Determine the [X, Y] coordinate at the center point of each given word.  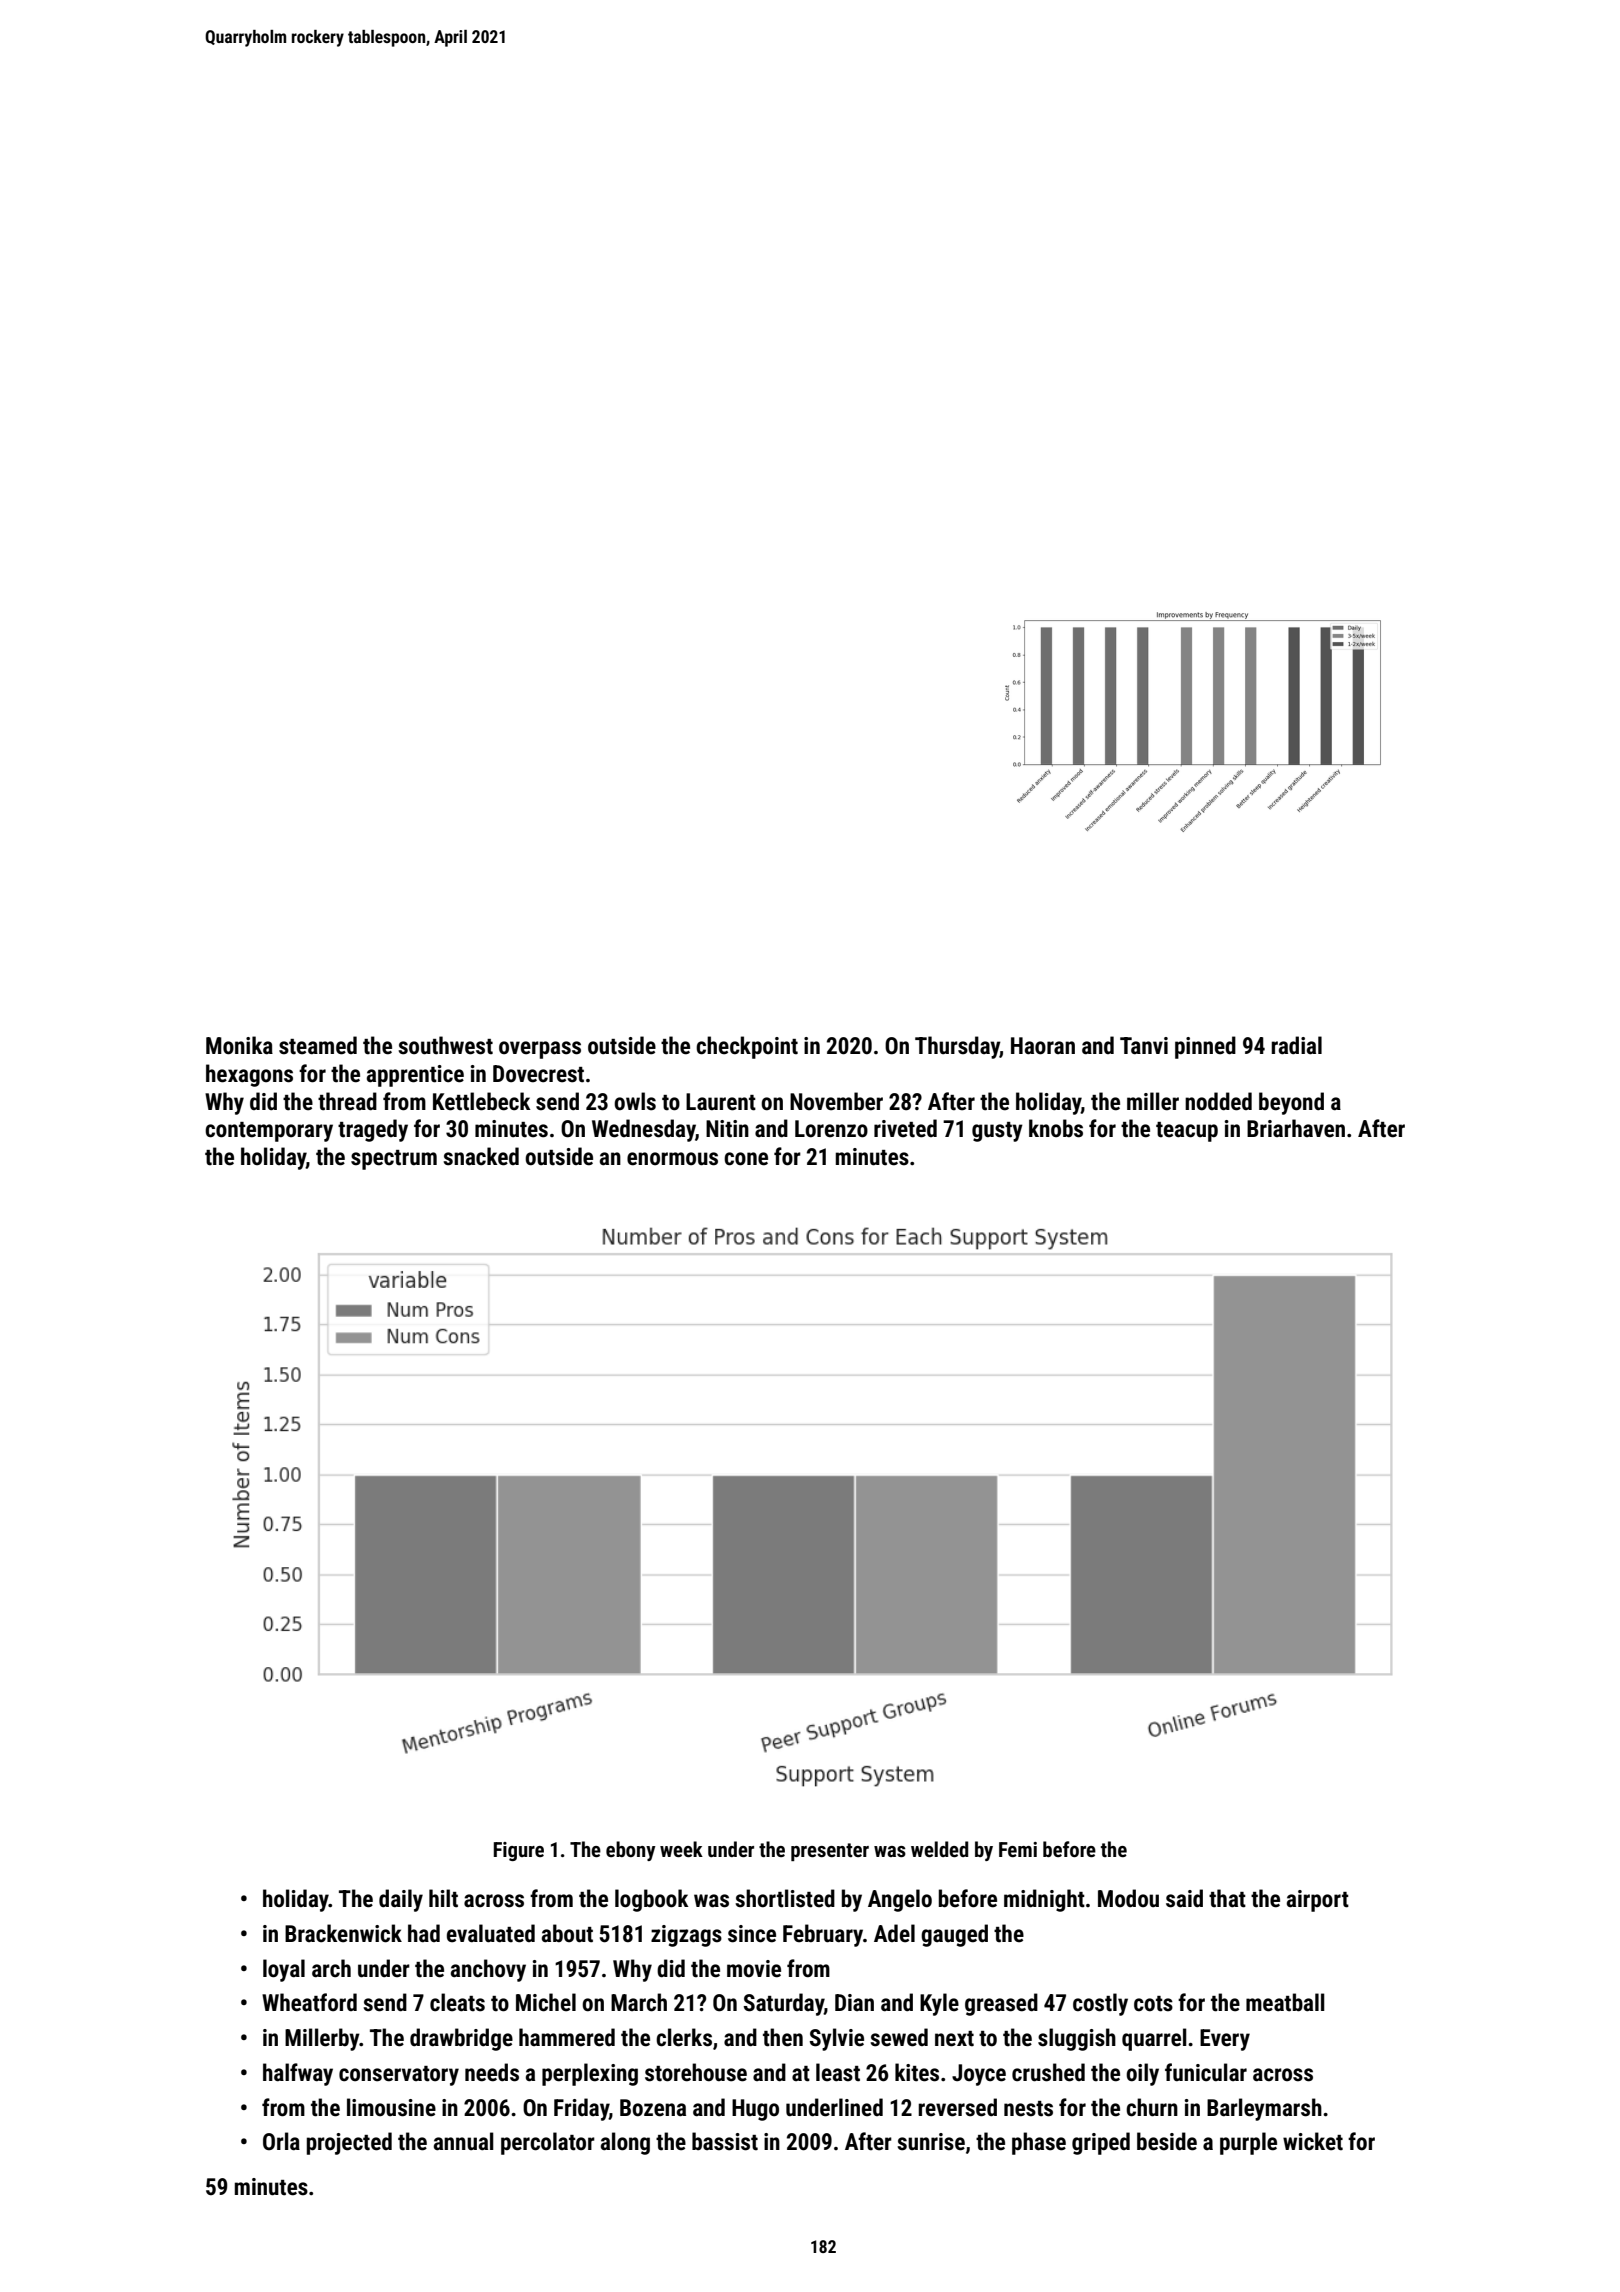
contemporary [269, 1132]
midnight [1044, 1900]
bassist [725, 2141]
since [752, 1934]
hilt [443, 1898]
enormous [672, 1159]
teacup [1187, 1132]
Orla [281, 2141]
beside [1167, 2141]
